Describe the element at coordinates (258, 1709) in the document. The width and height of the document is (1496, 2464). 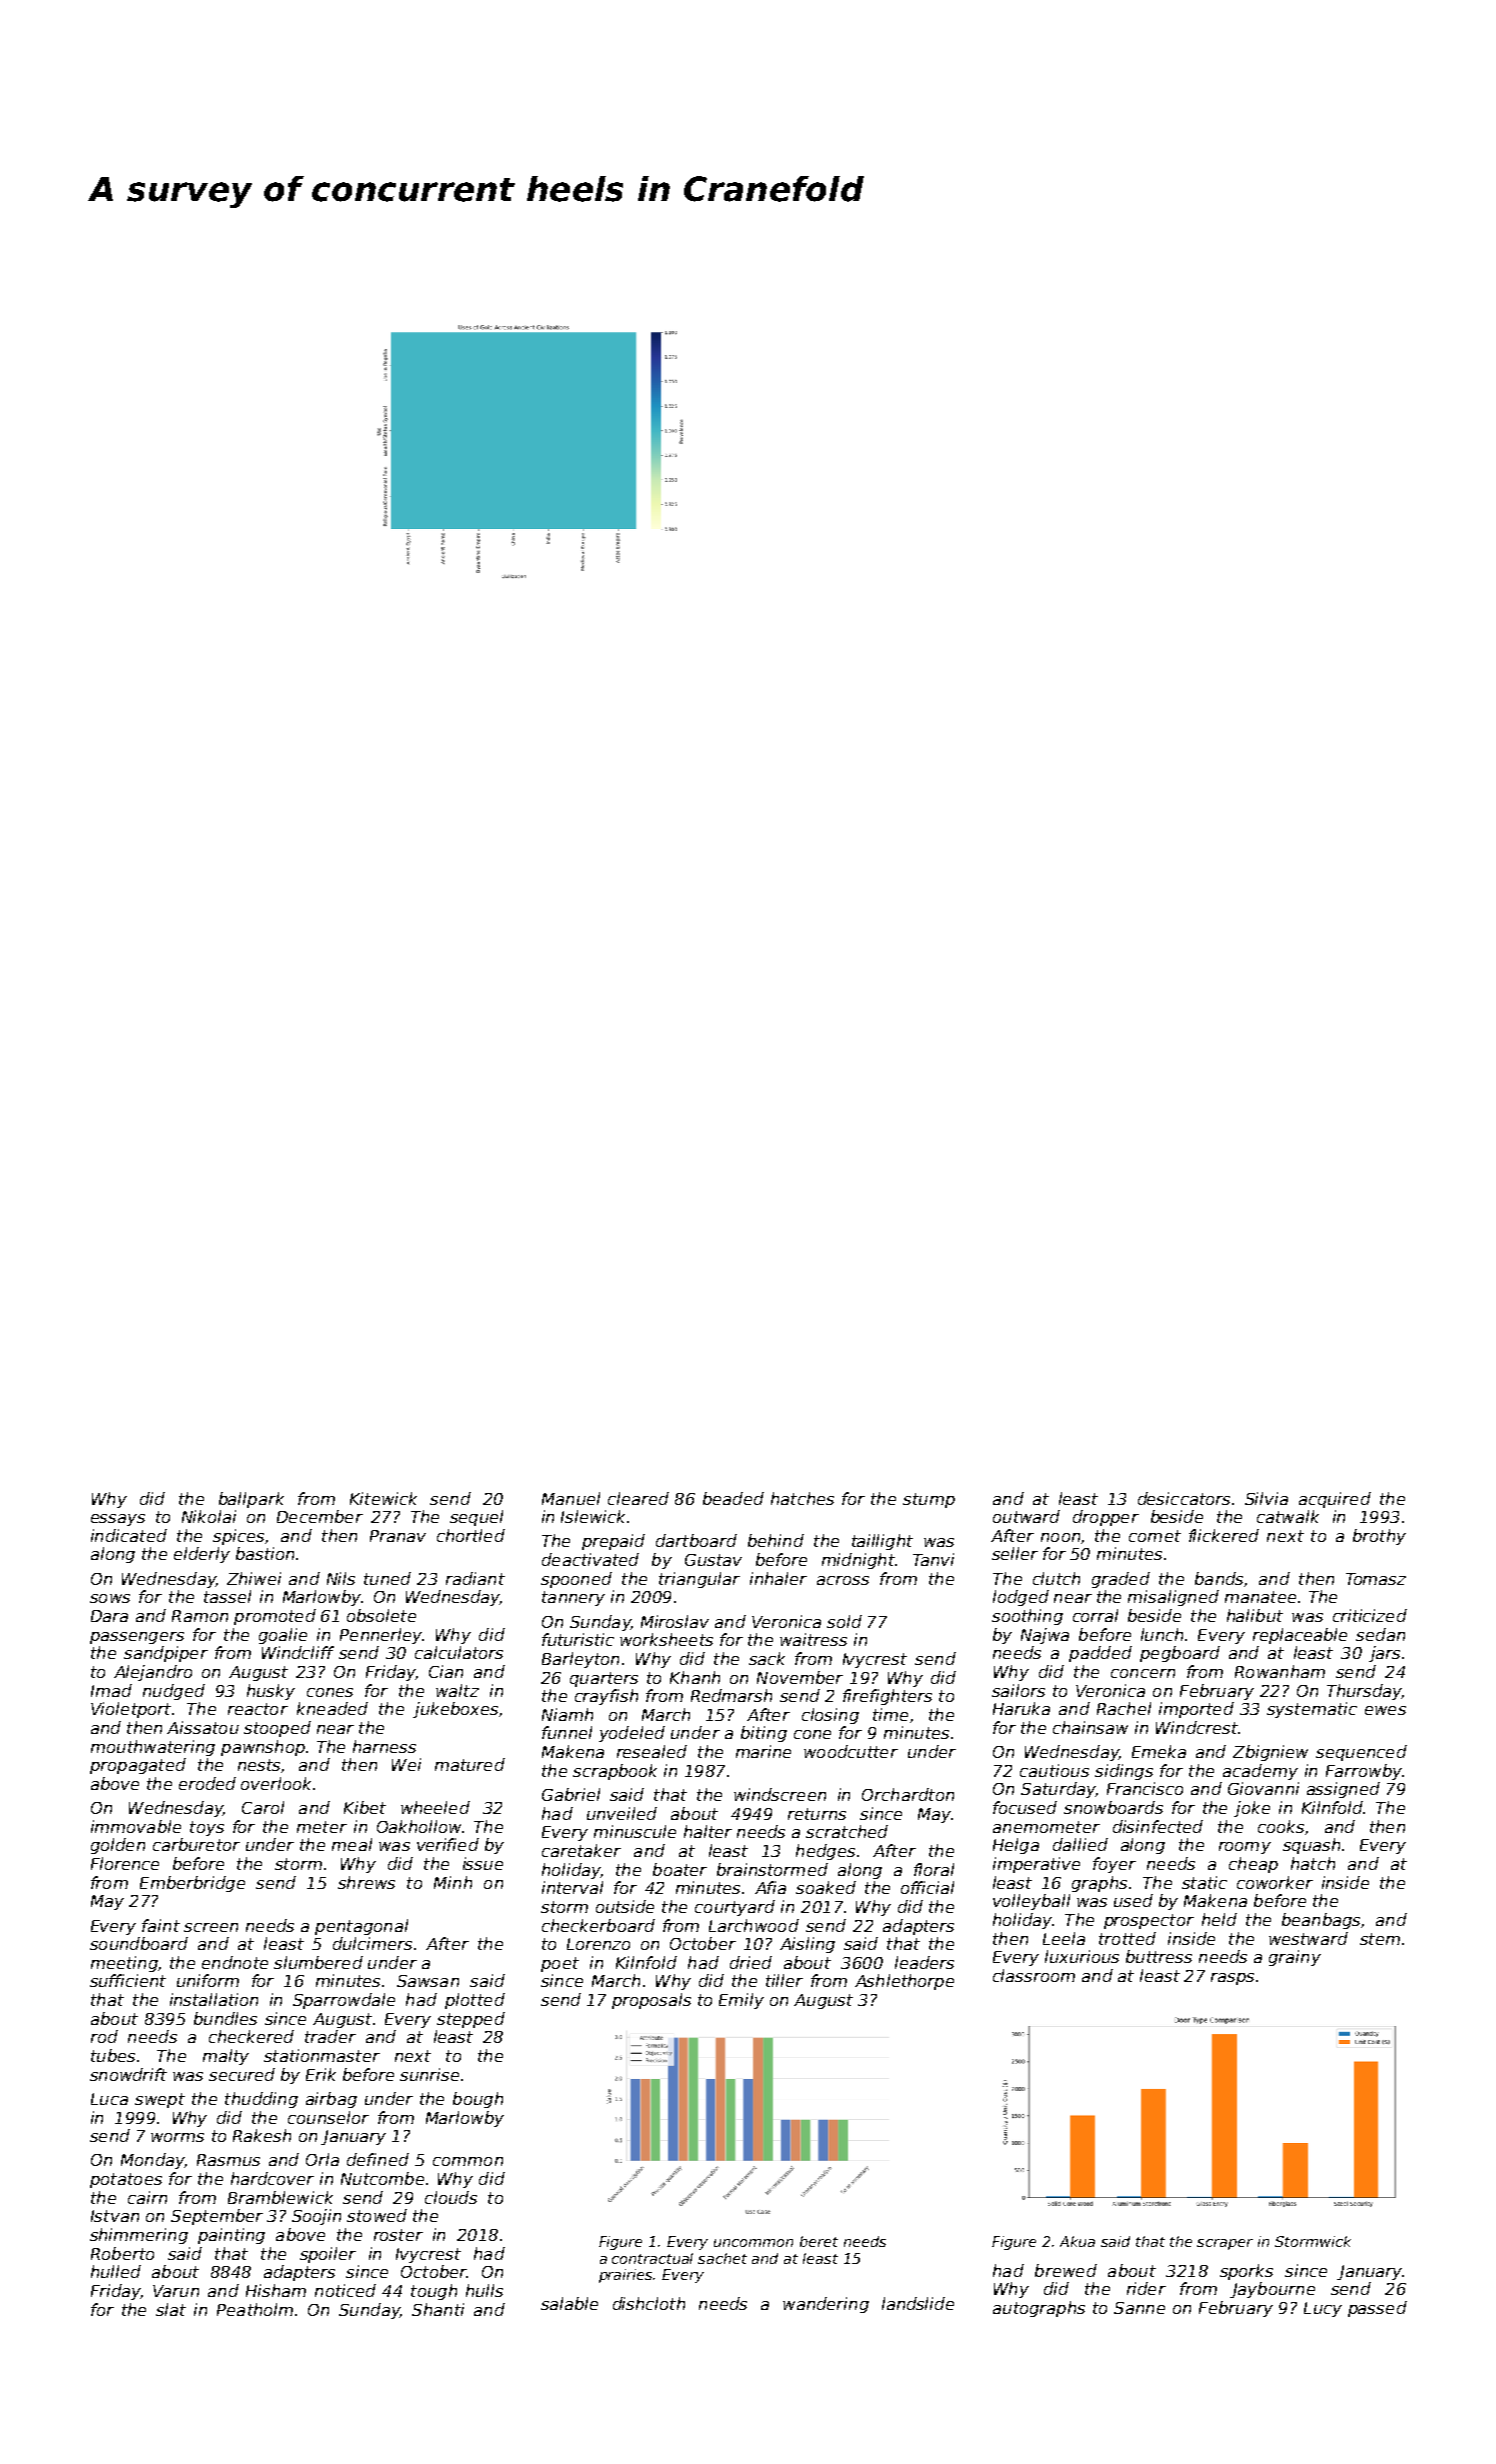
I see `reactor` at that location.
